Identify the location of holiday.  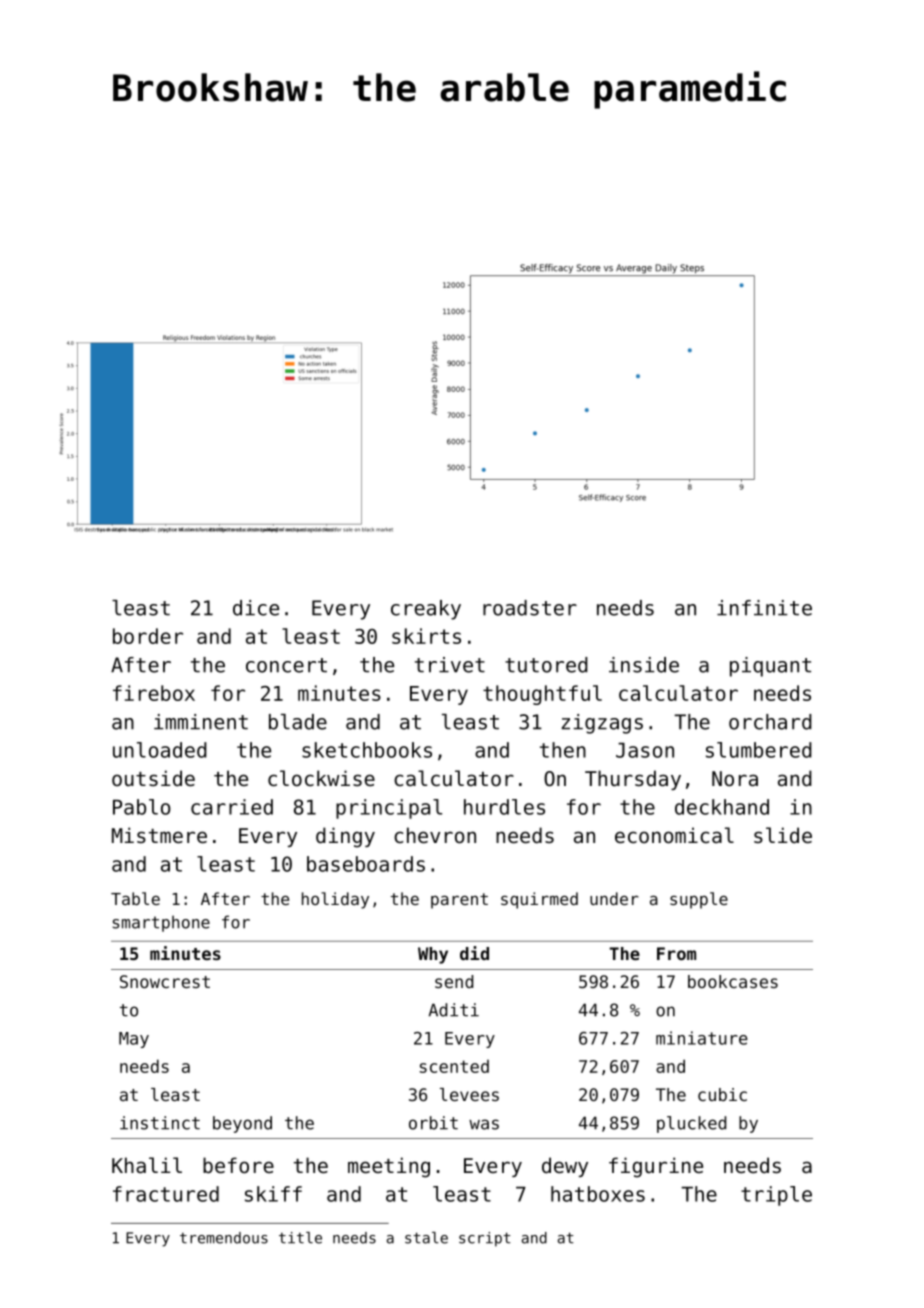
(335, 900).
